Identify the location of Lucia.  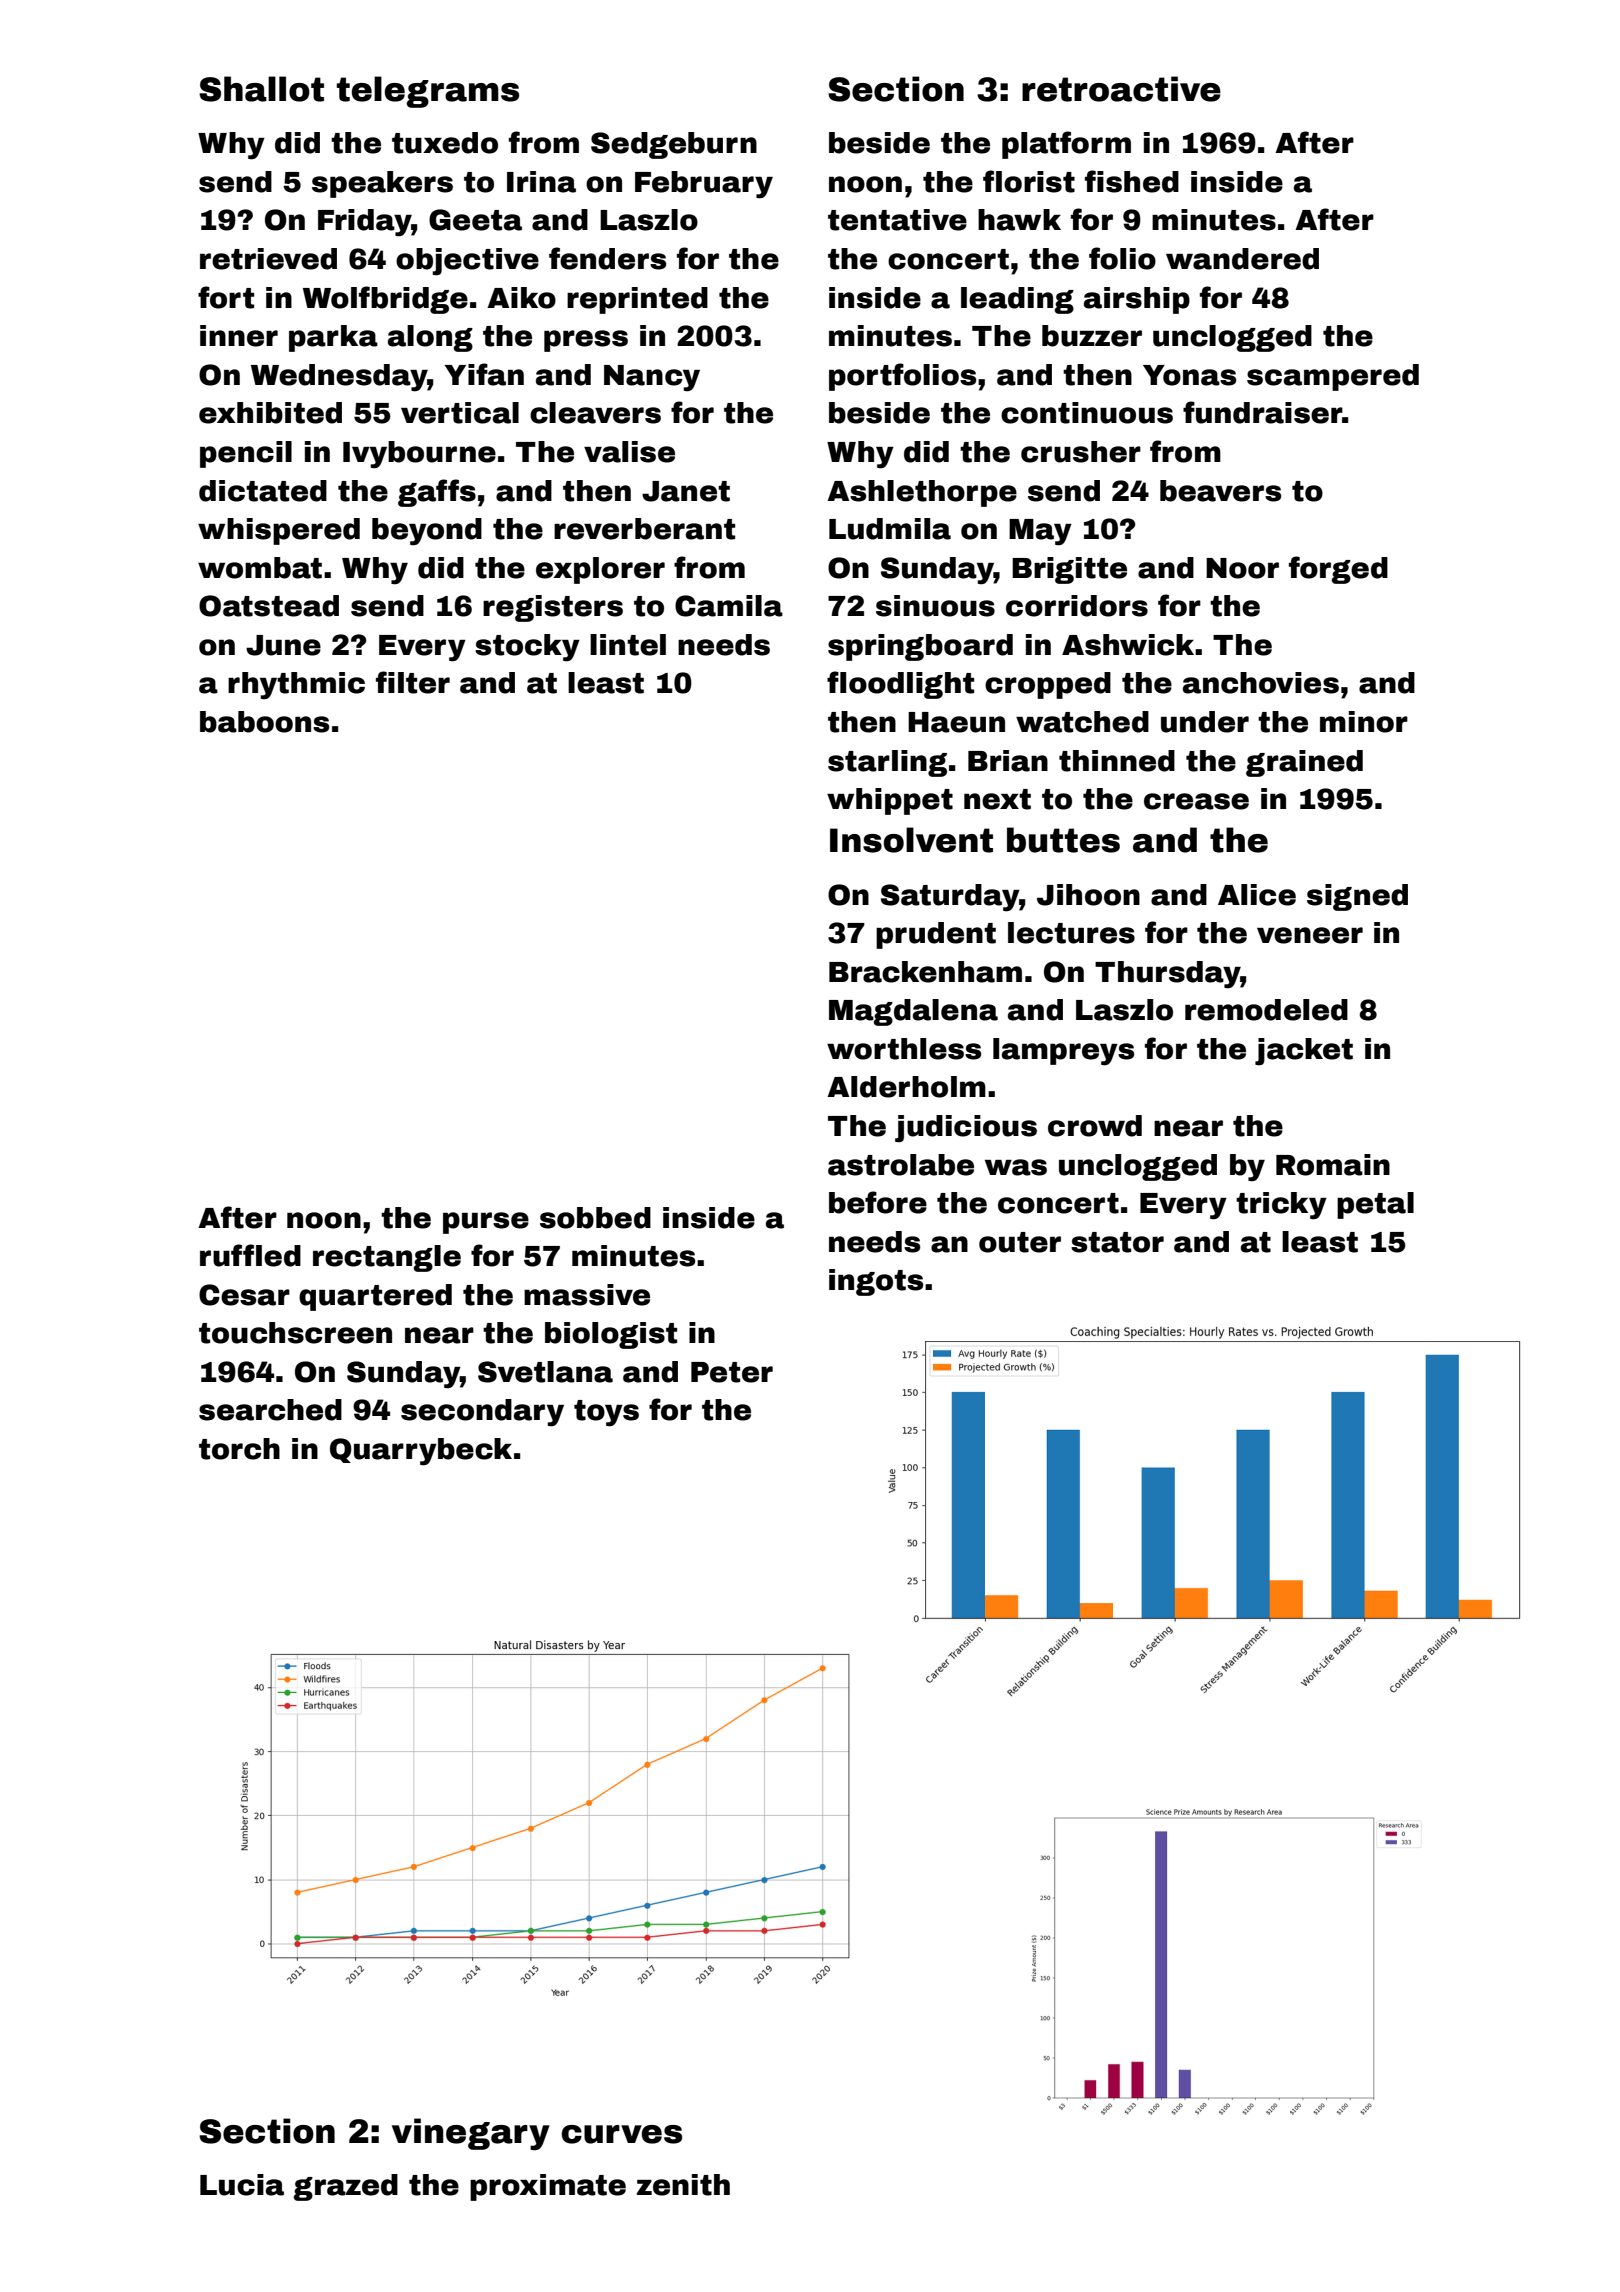
(242, 2185).
